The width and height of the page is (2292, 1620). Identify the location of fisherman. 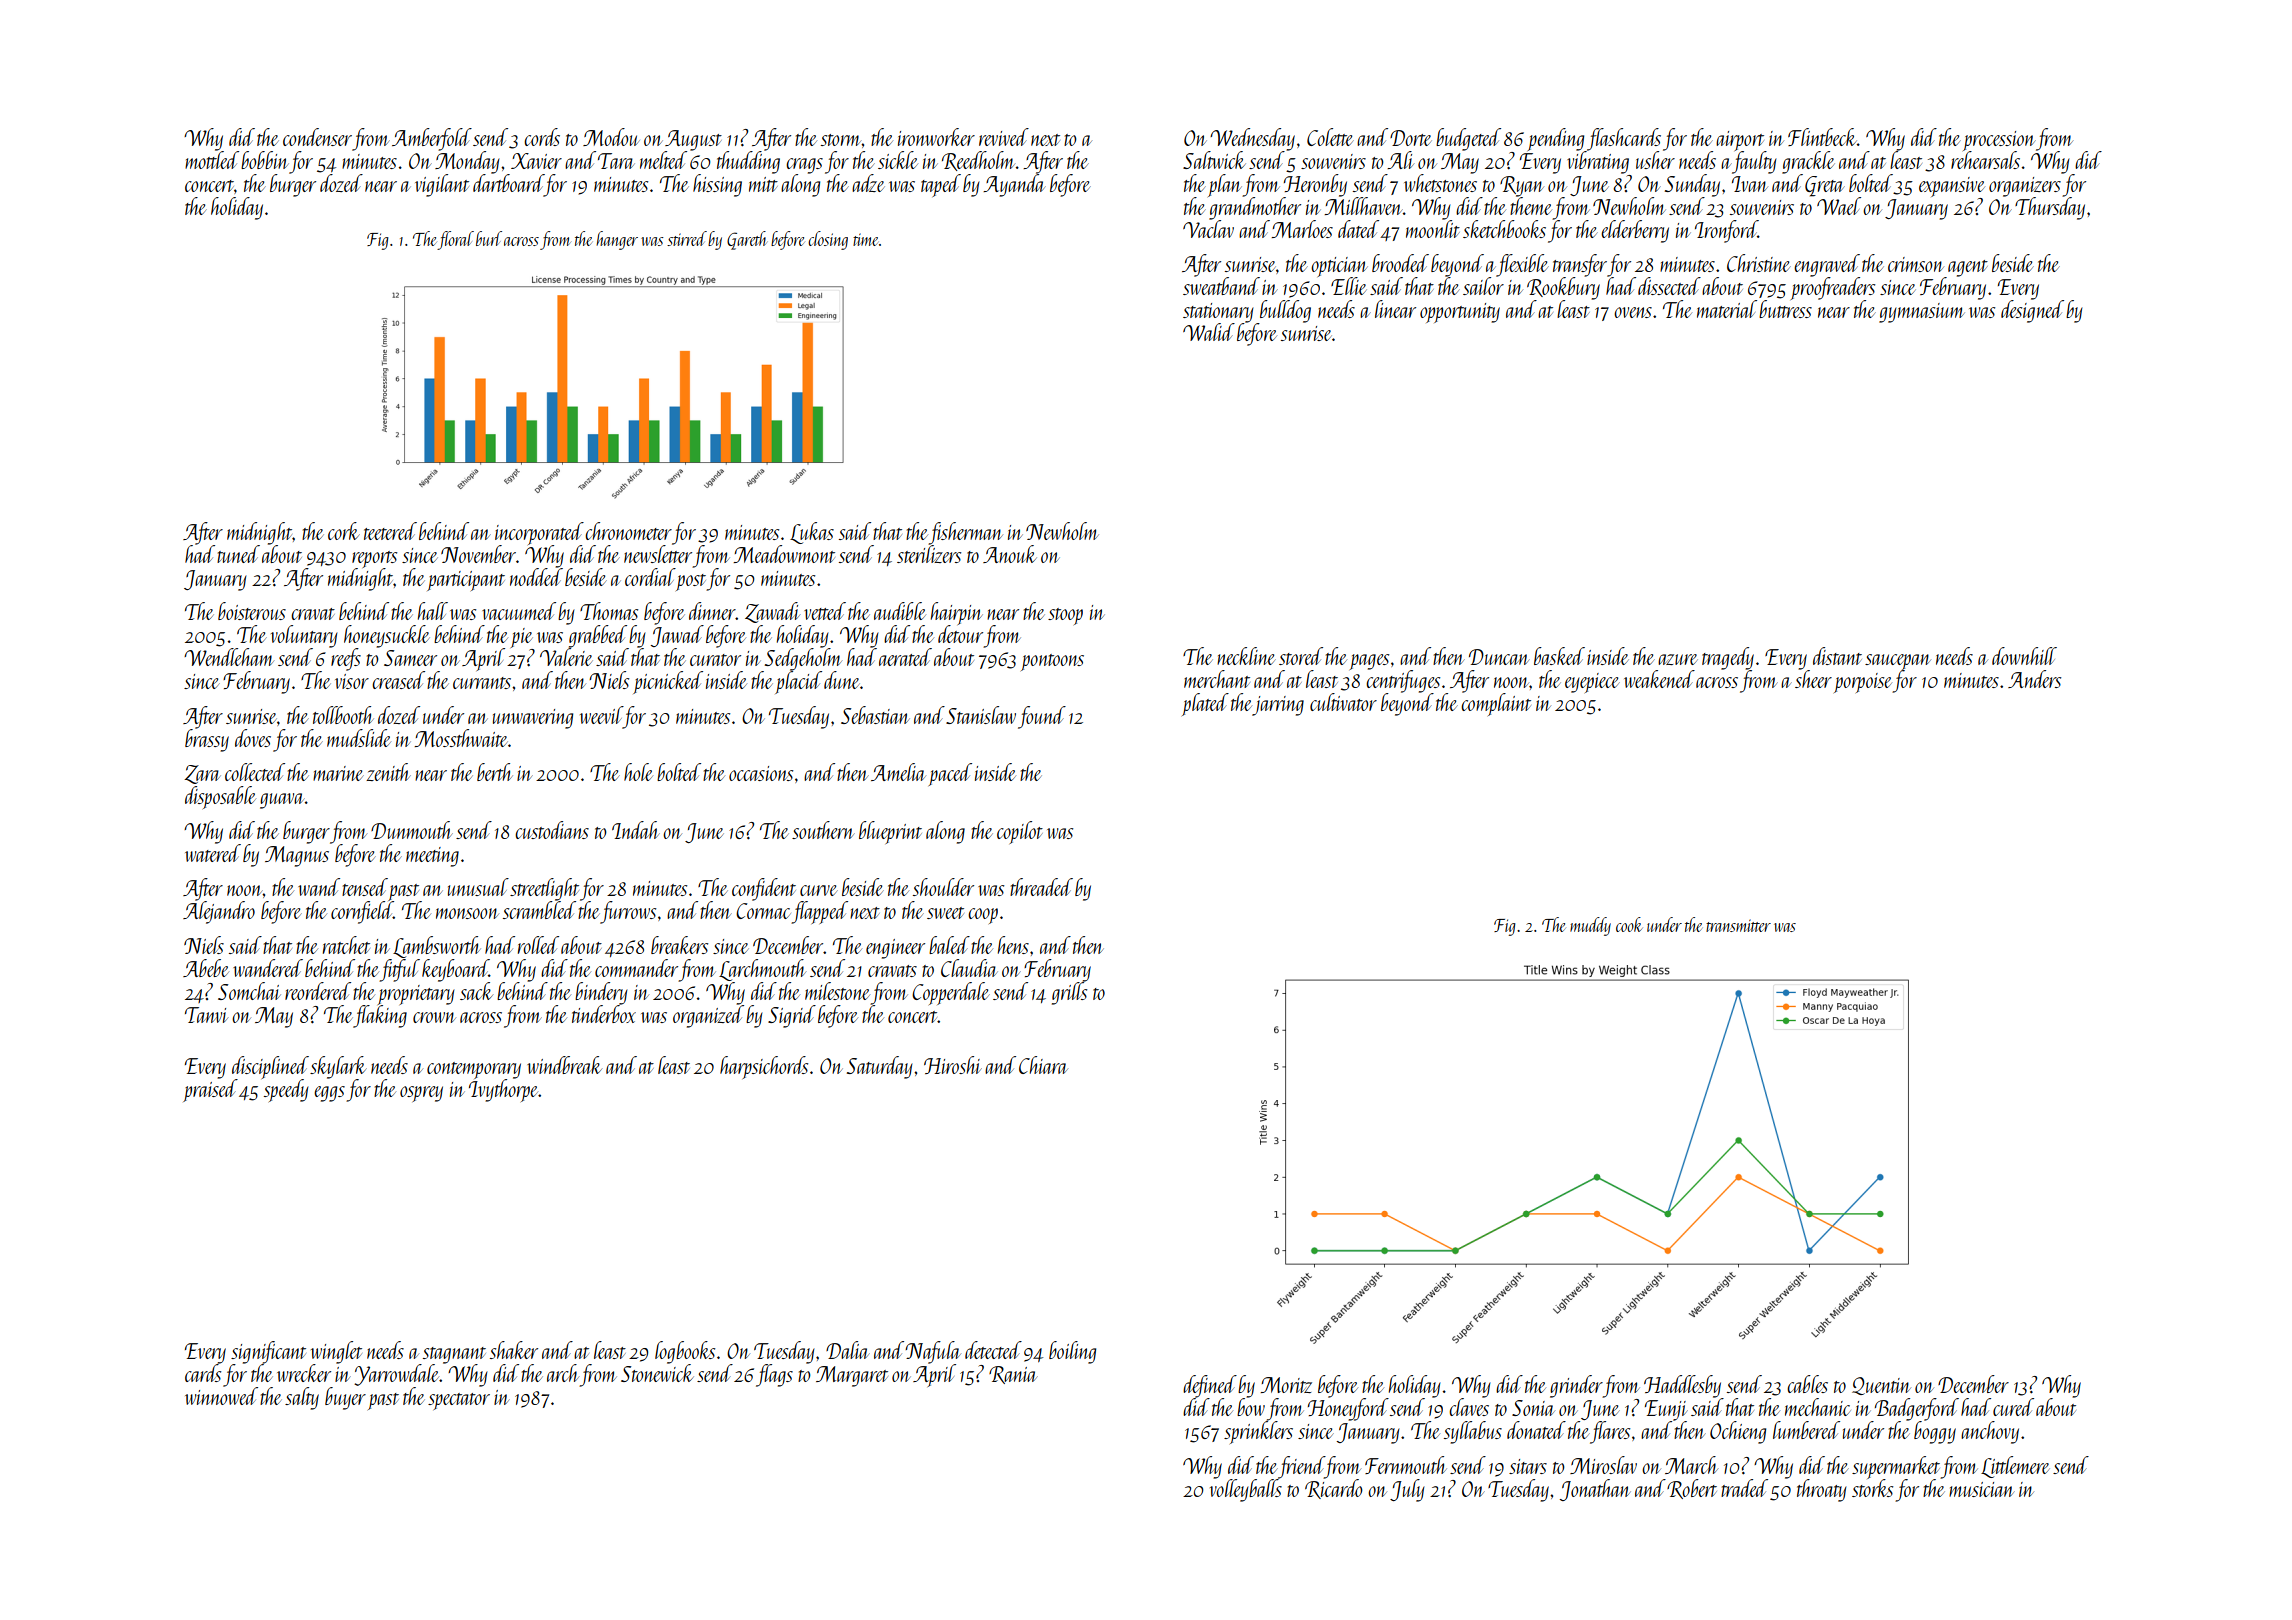
(966, 533).
